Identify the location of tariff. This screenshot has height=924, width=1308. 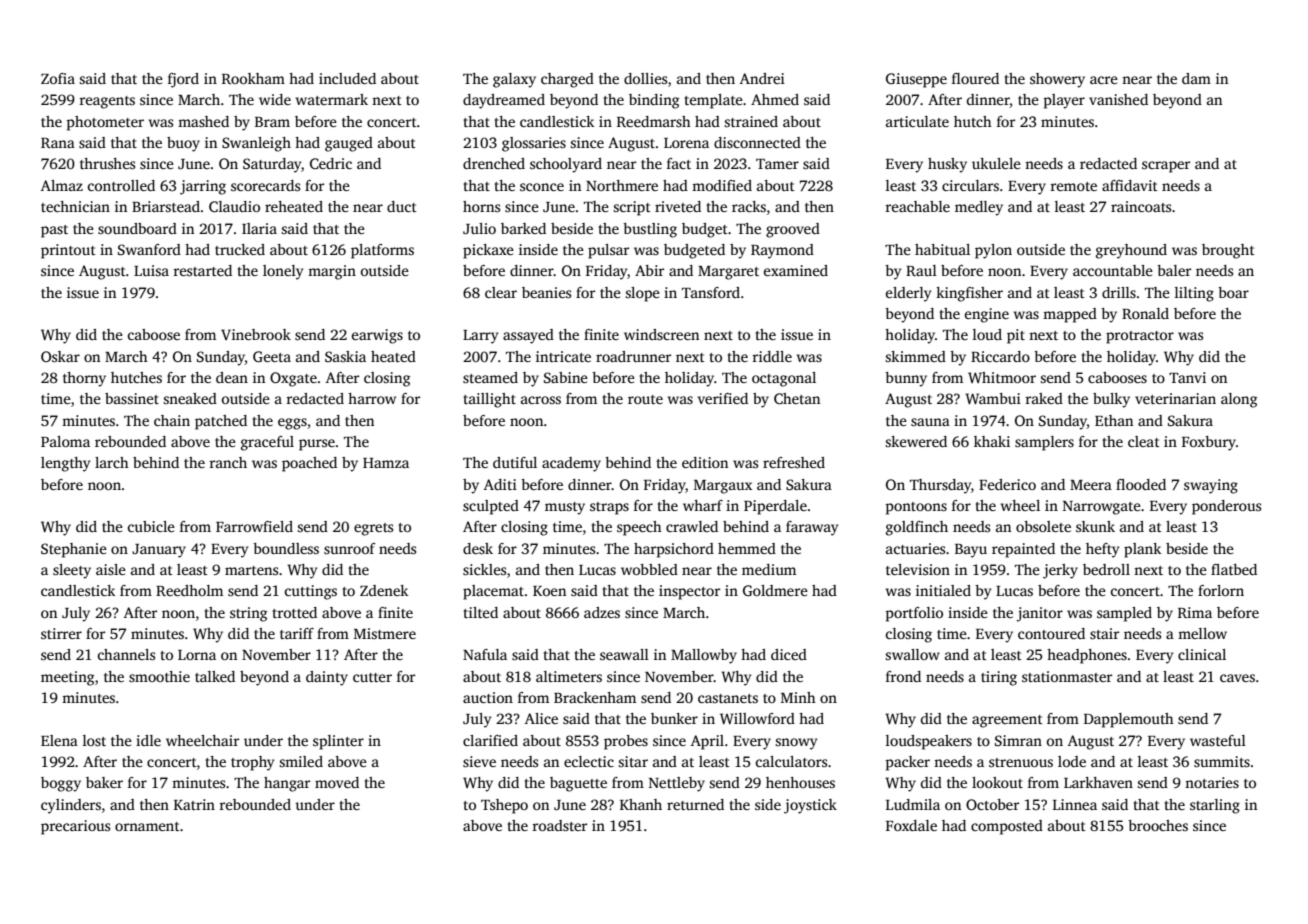
(297, 633).
